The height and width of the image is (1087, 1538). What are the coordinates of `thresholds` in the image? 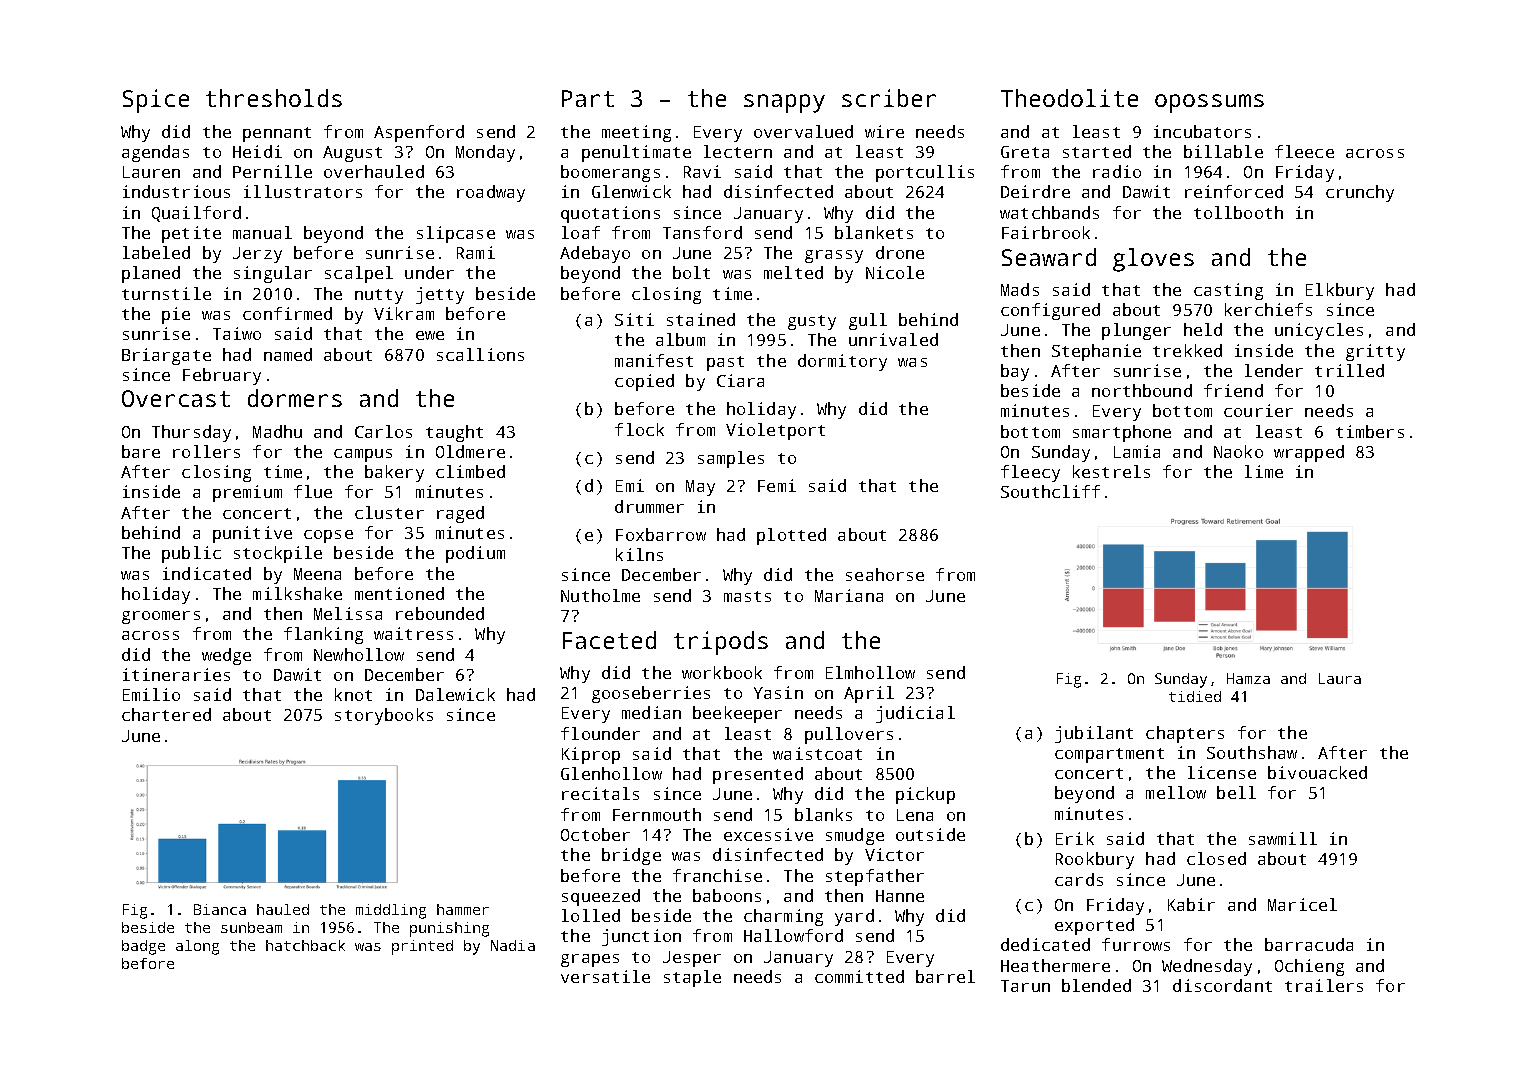 It's located at (274, 98).
